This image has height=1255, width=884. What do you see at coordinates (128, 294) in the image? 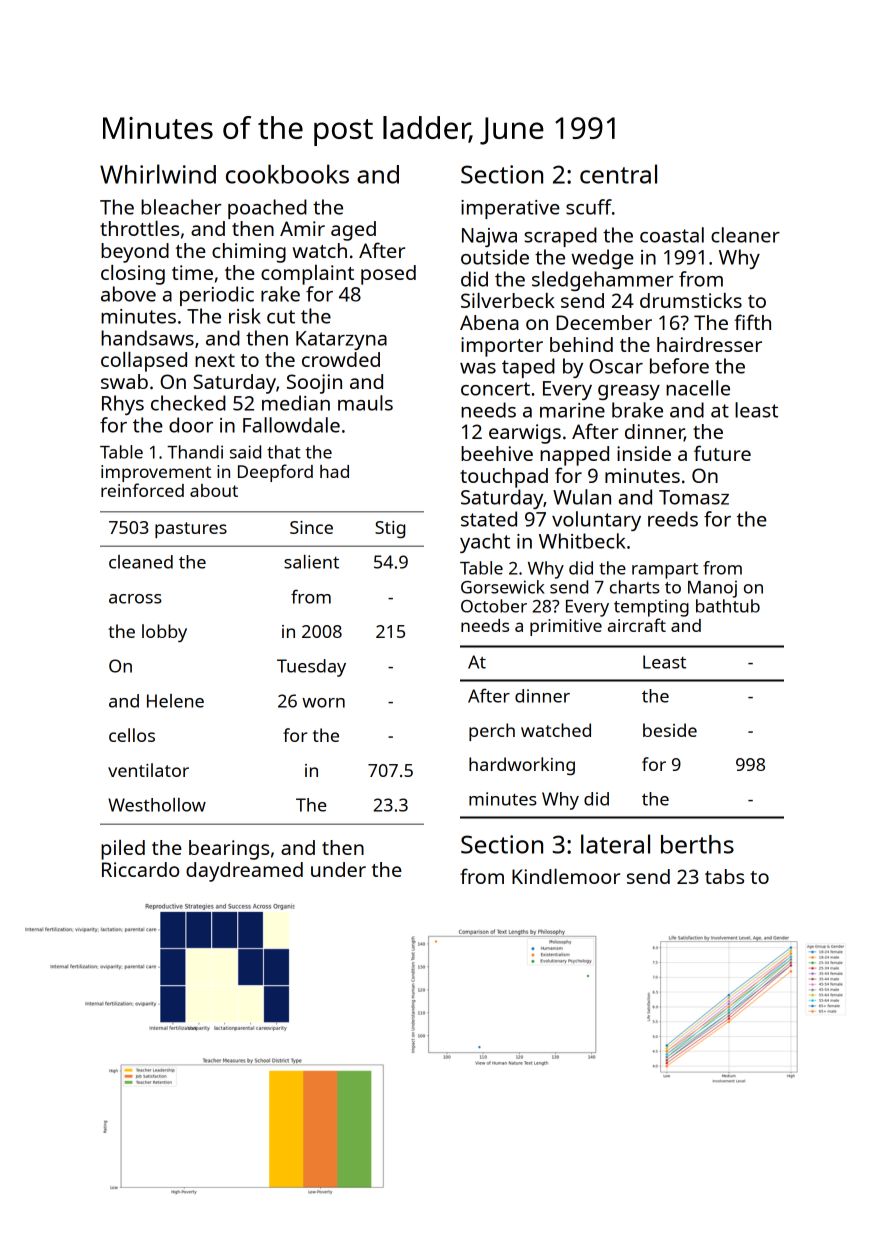
I see `above` at bounding box center [128, 294].
